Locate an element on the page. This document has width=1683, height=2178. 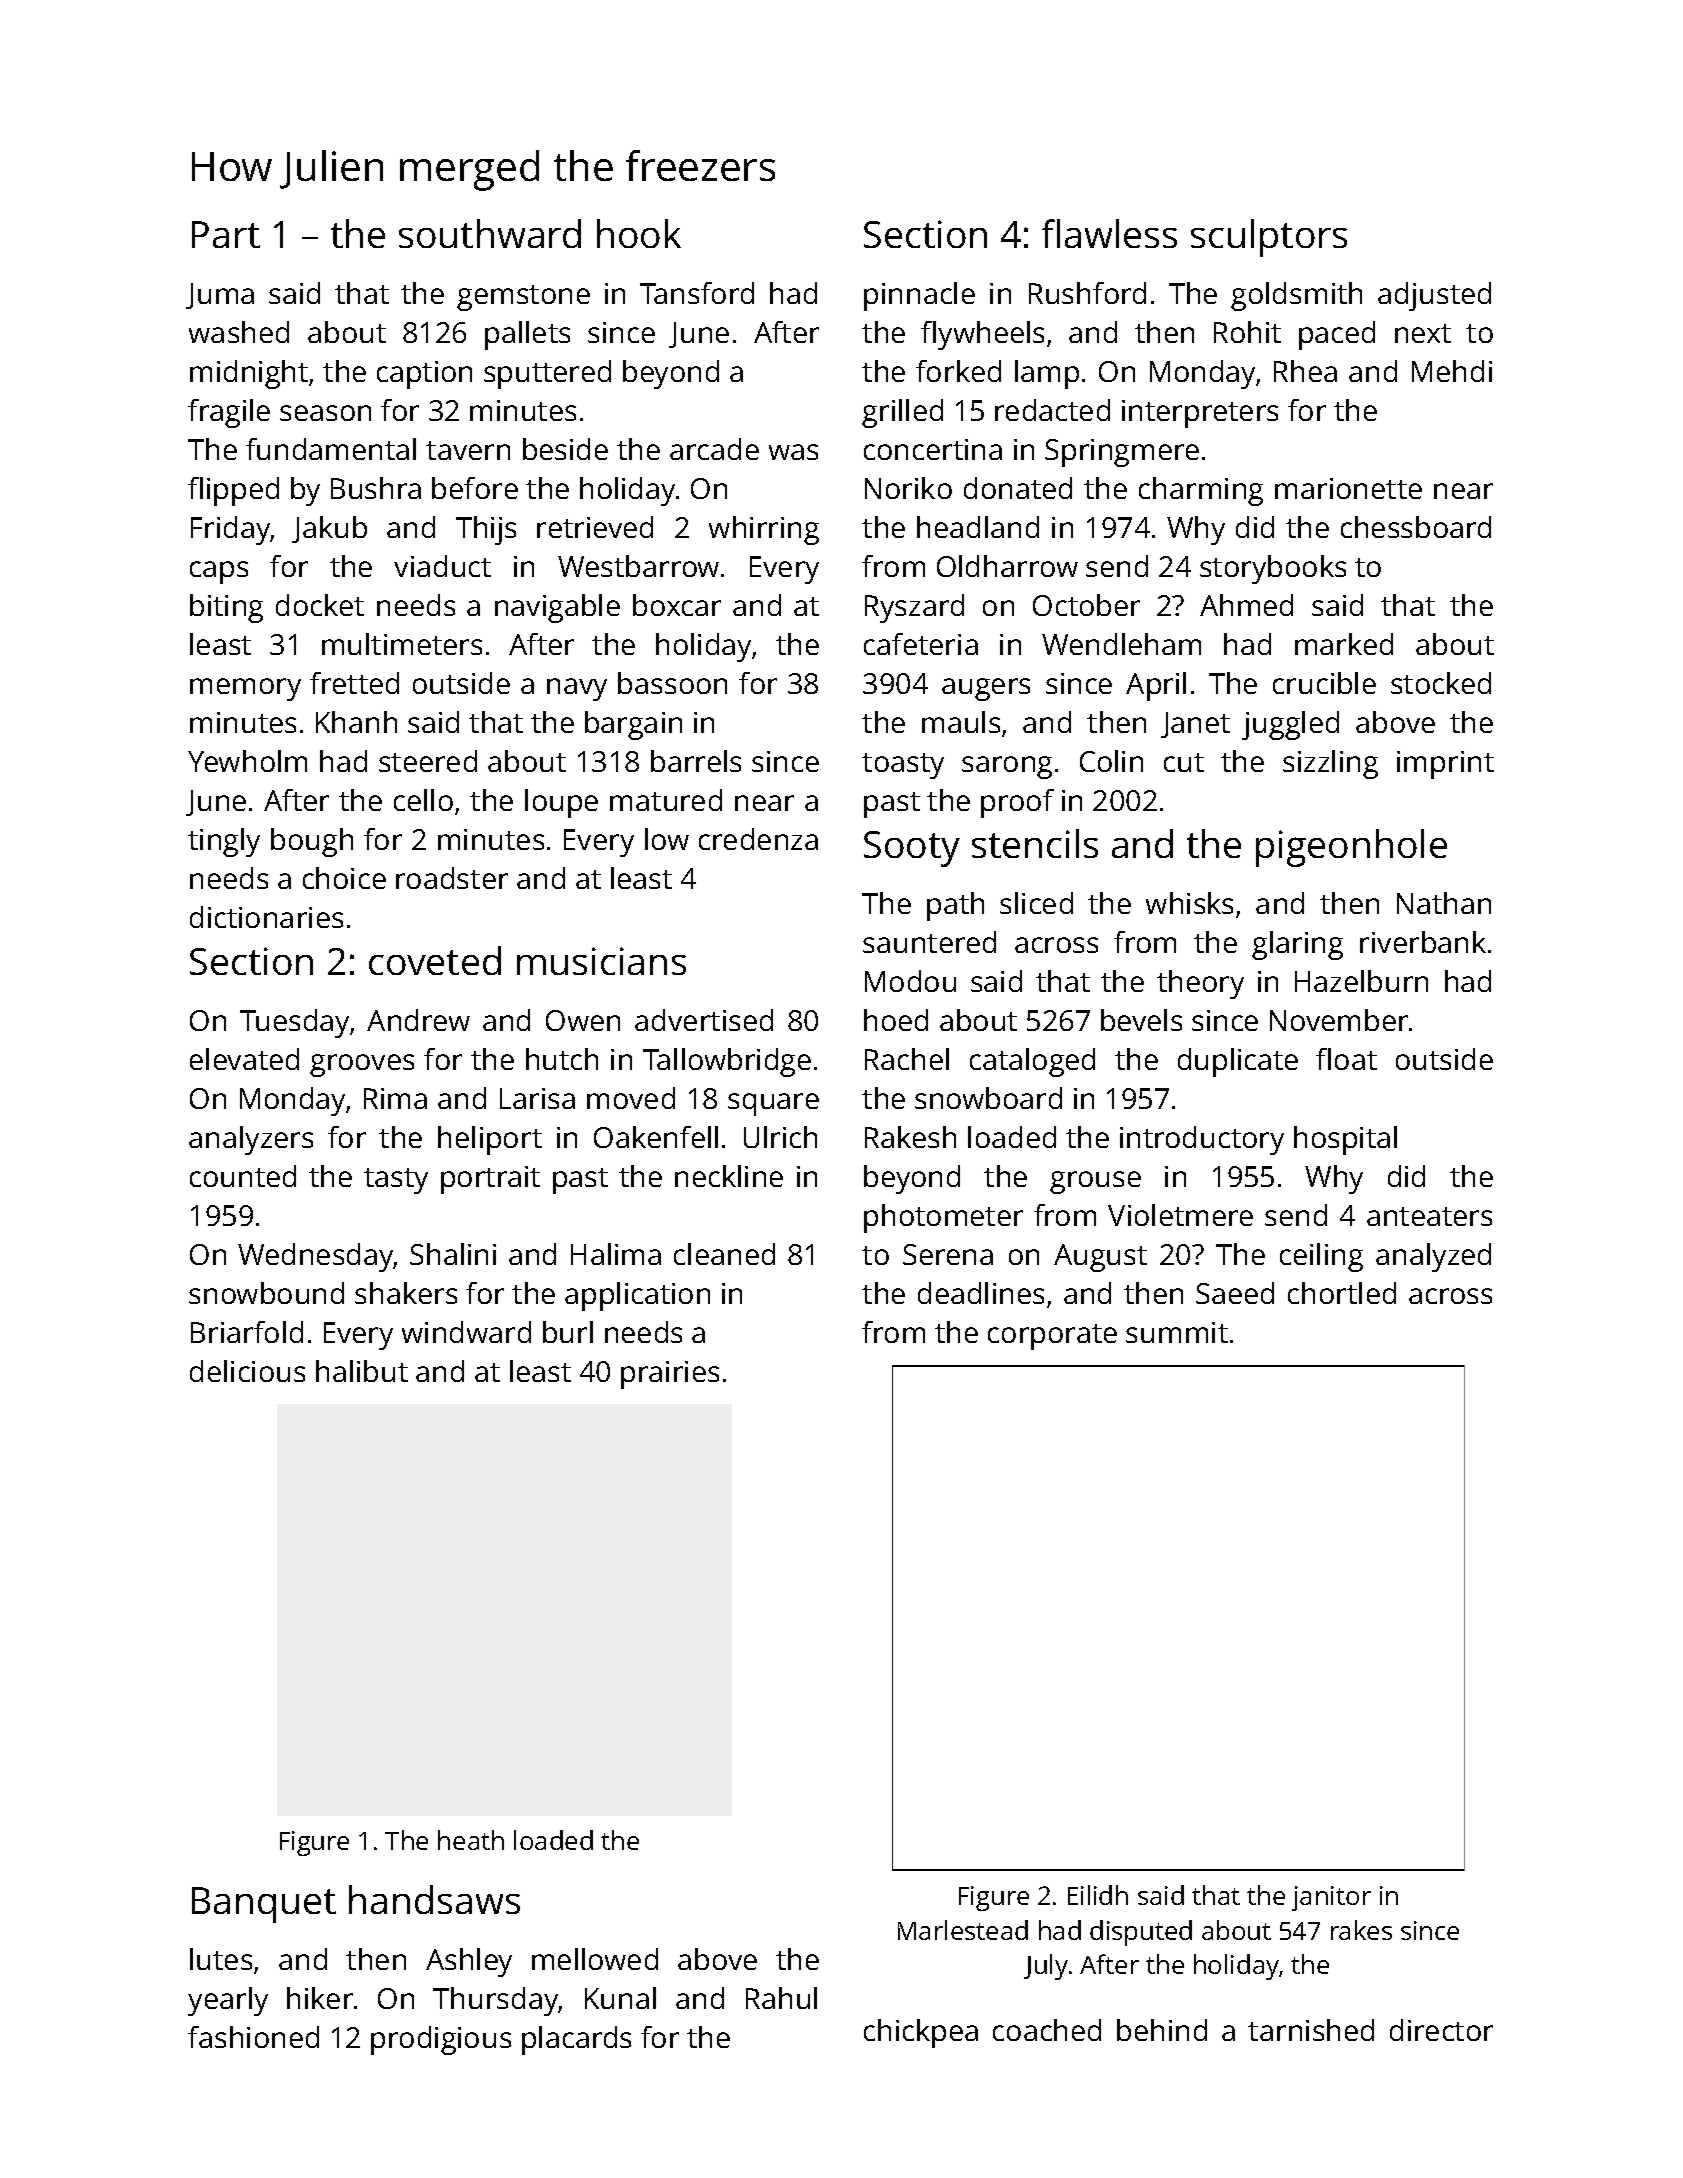
Saeed is located at coordinates (1235, 1293).
